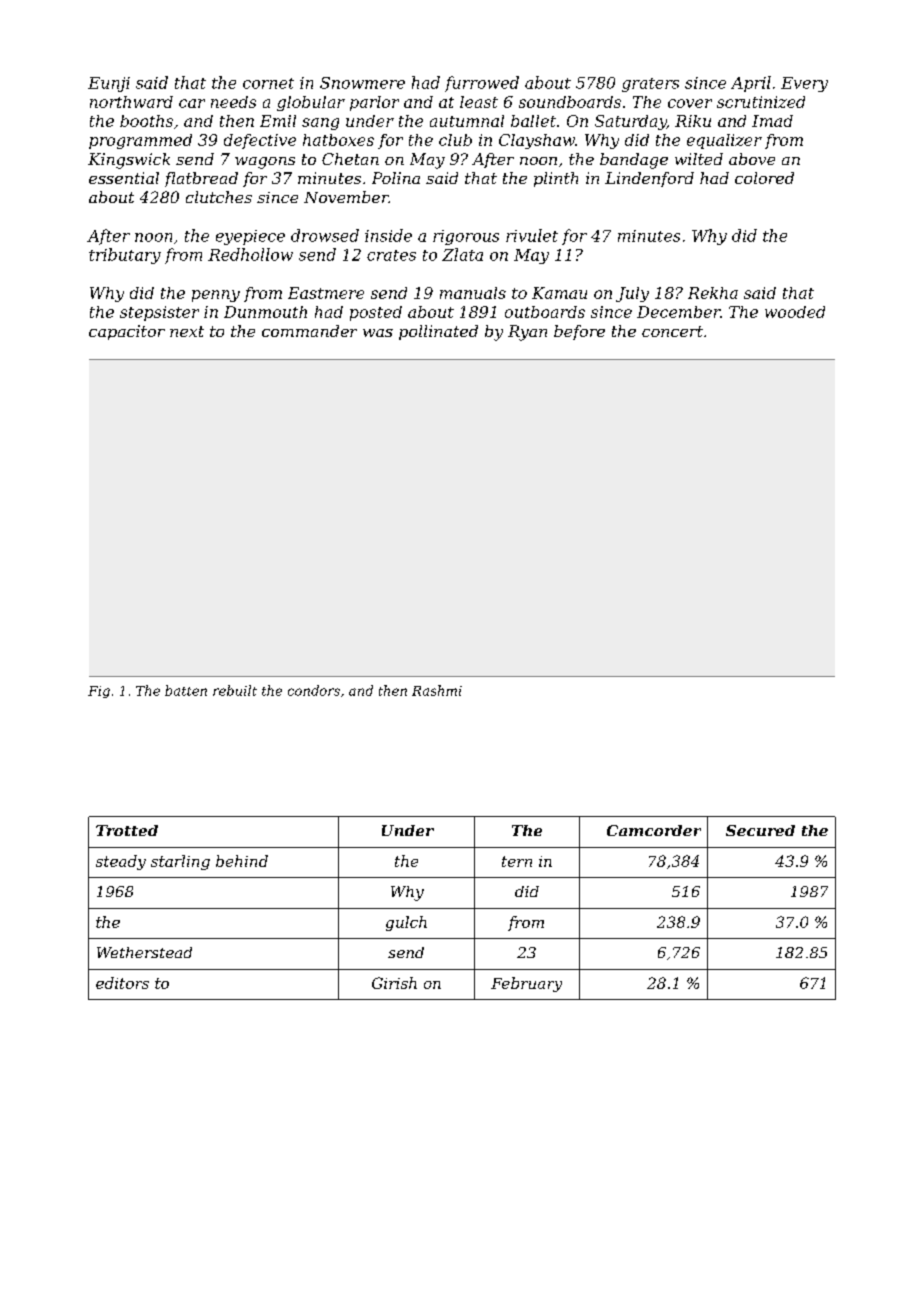 The height and width of the page is (1308, 924). I want to click on Secured, so click(760, 830).
